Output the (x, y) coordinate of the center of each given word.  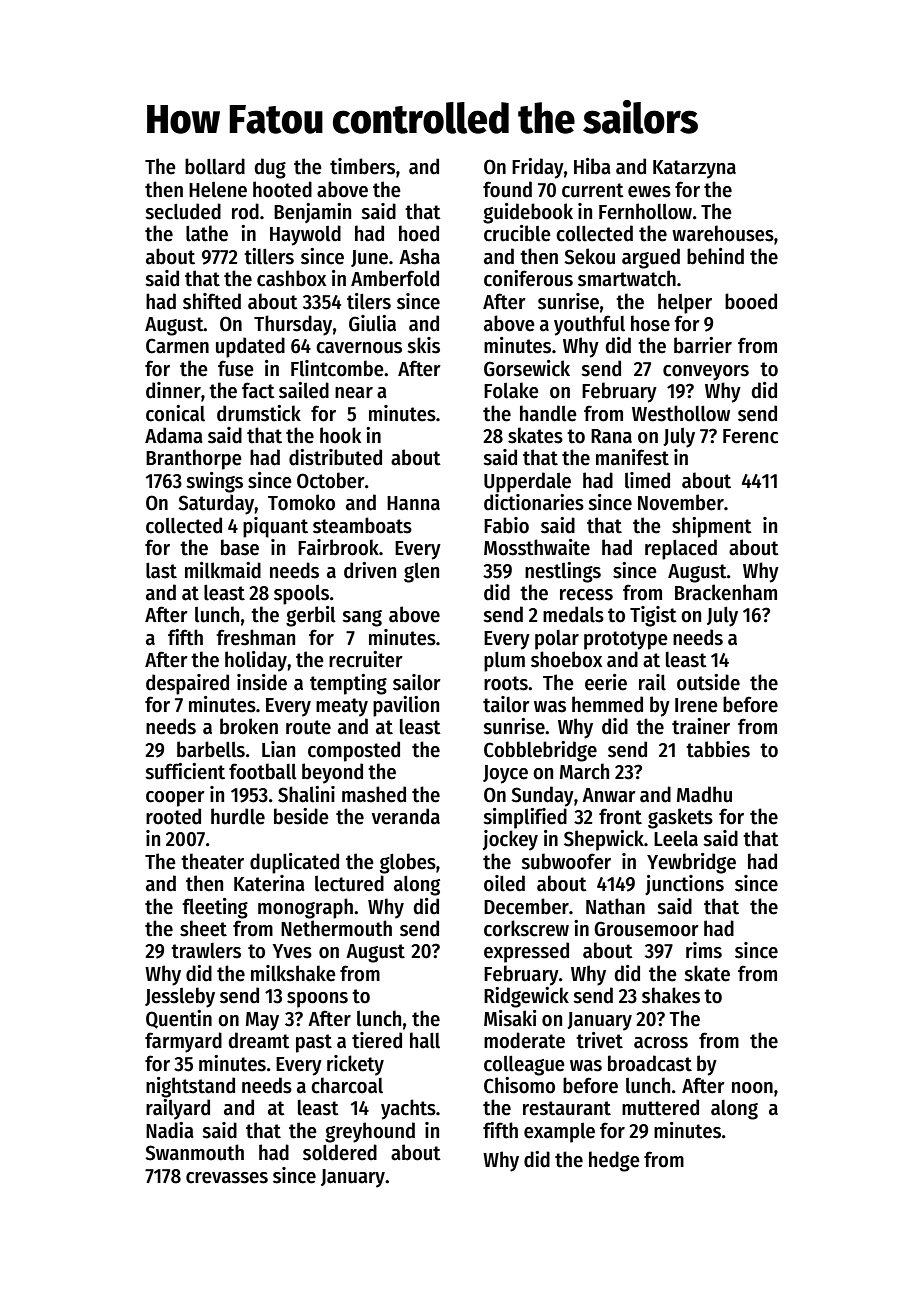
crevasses (227, 1178)
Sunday (542, 796)
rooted (173, 816)
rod (245, 211)
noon (752, 1088)
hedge (614, 1161)
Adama (174, 435)
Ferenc (750, 436)
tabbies (718, 749)
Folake (511, 390)
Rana (611, 436)
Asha (419, 256)
